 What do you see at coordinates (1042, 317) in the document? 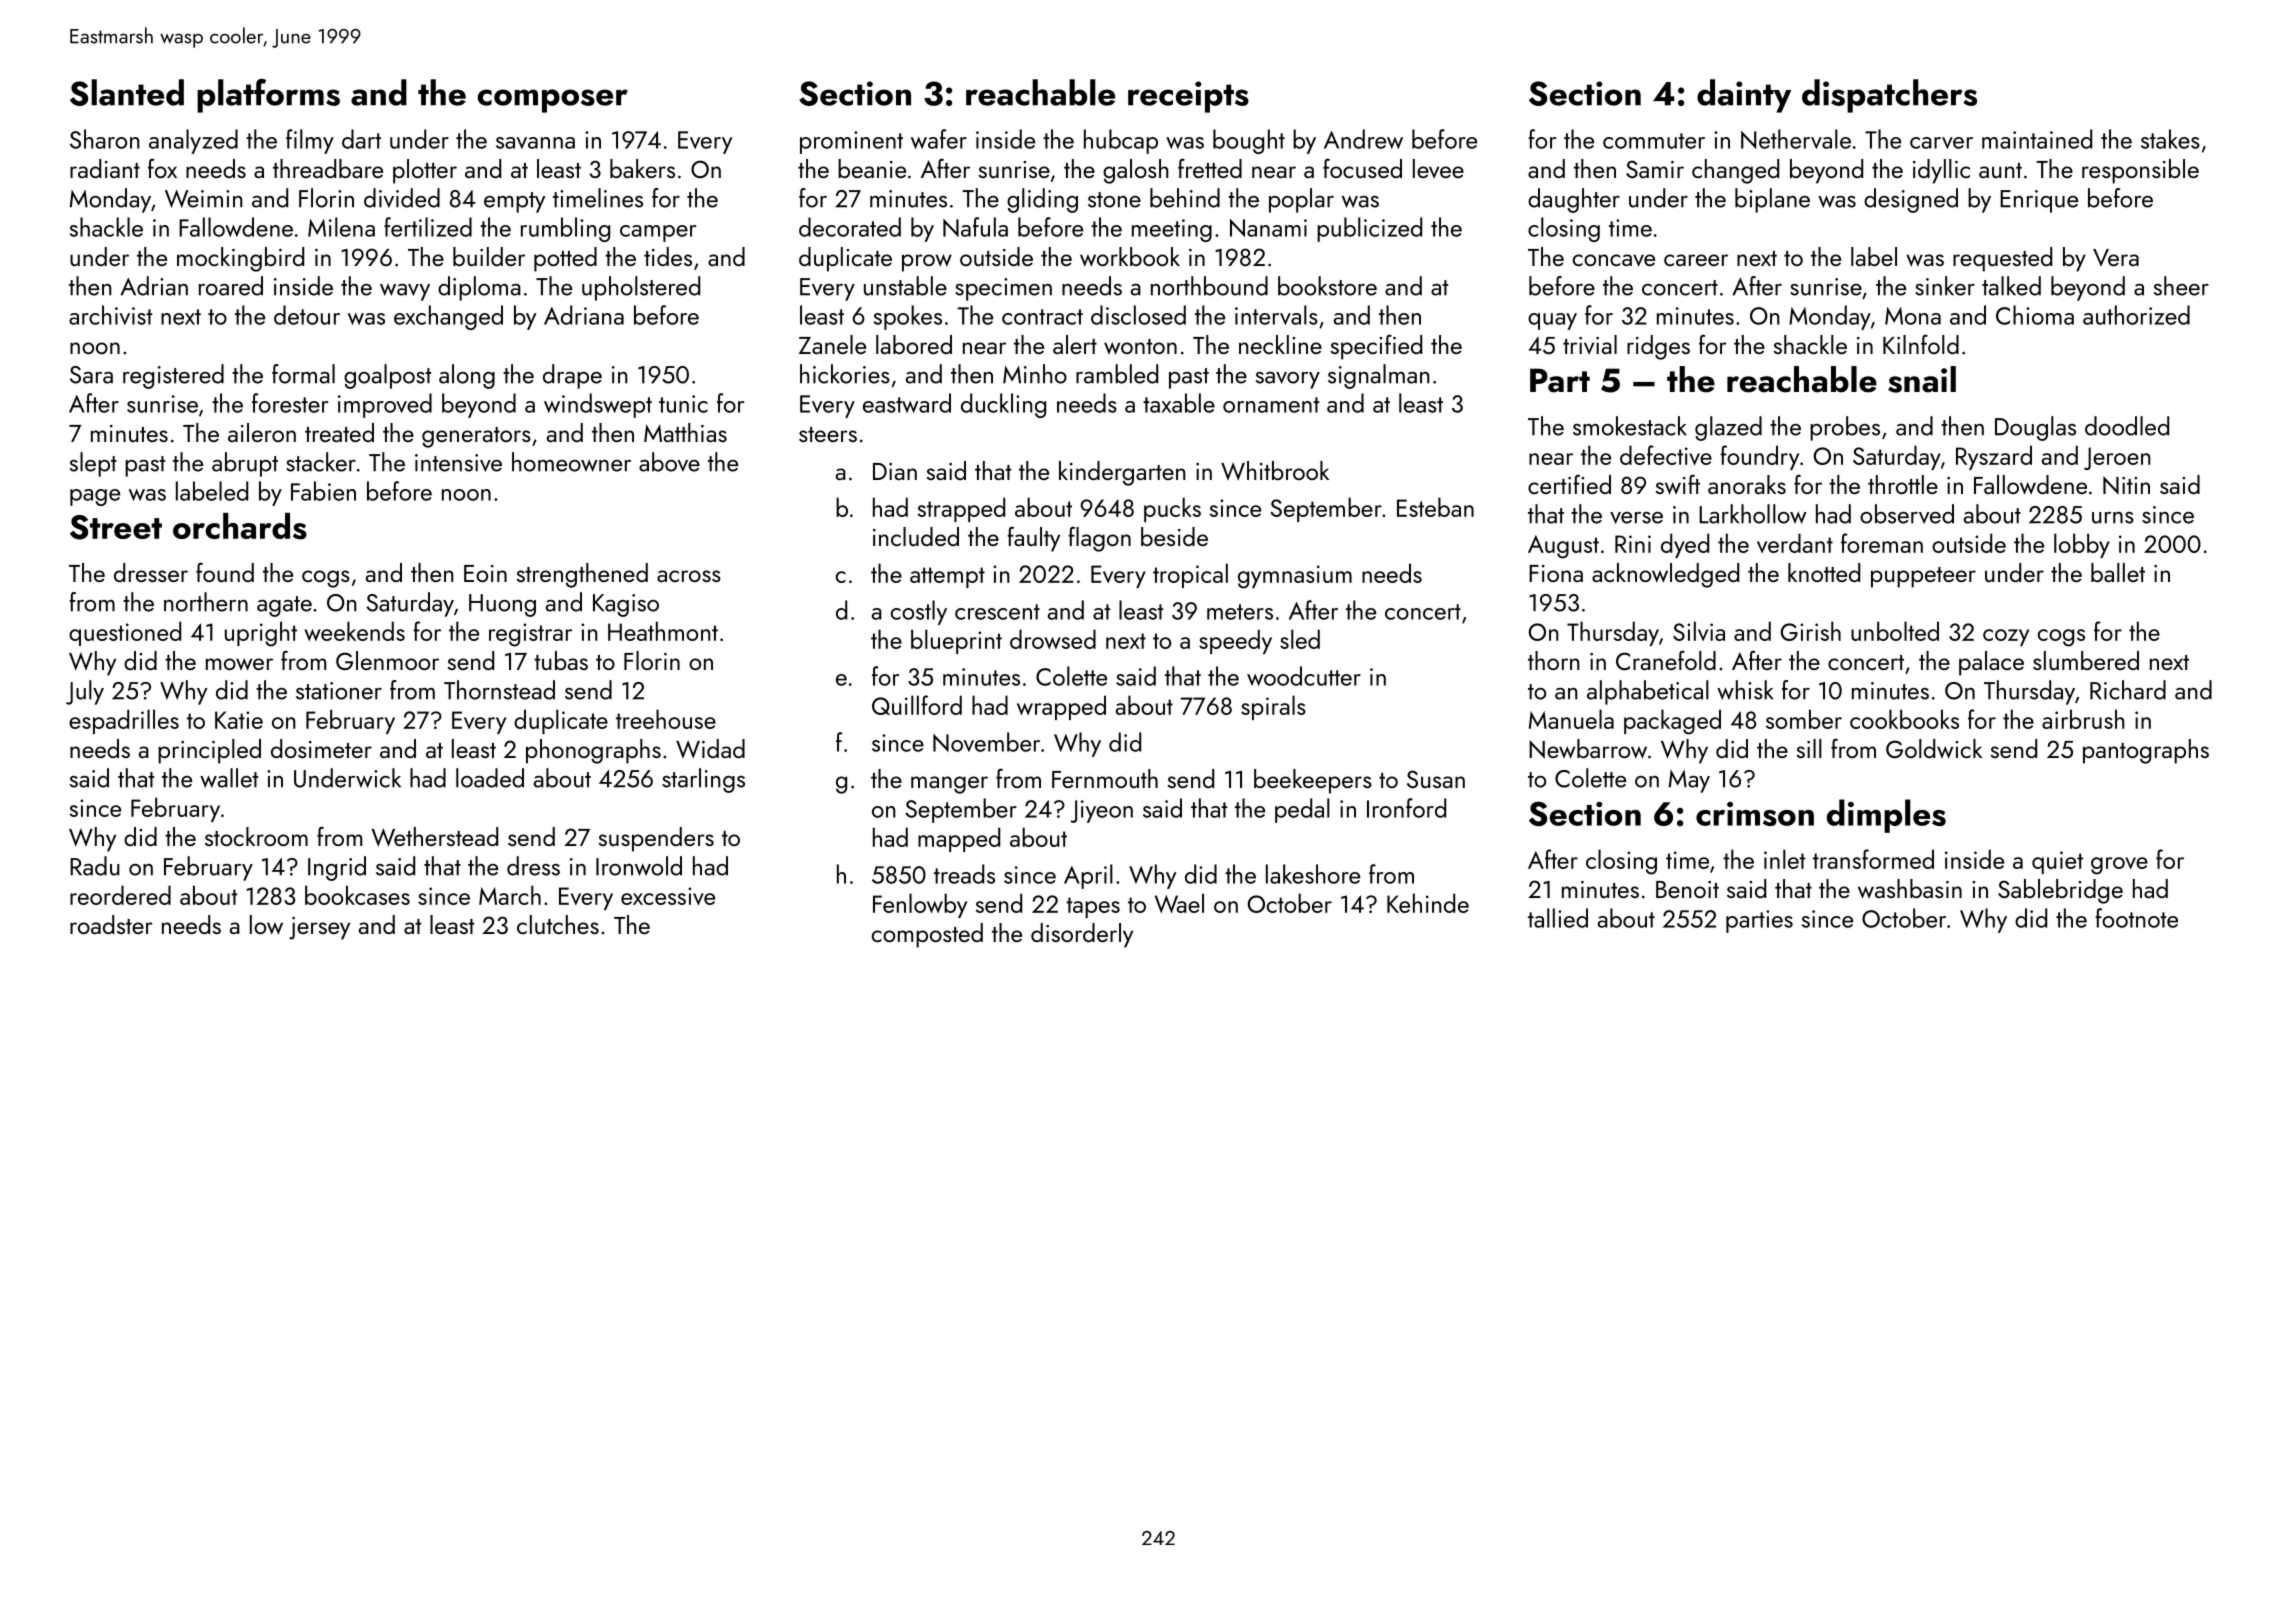
I see `contract` at bounding box center [1042, 317].
